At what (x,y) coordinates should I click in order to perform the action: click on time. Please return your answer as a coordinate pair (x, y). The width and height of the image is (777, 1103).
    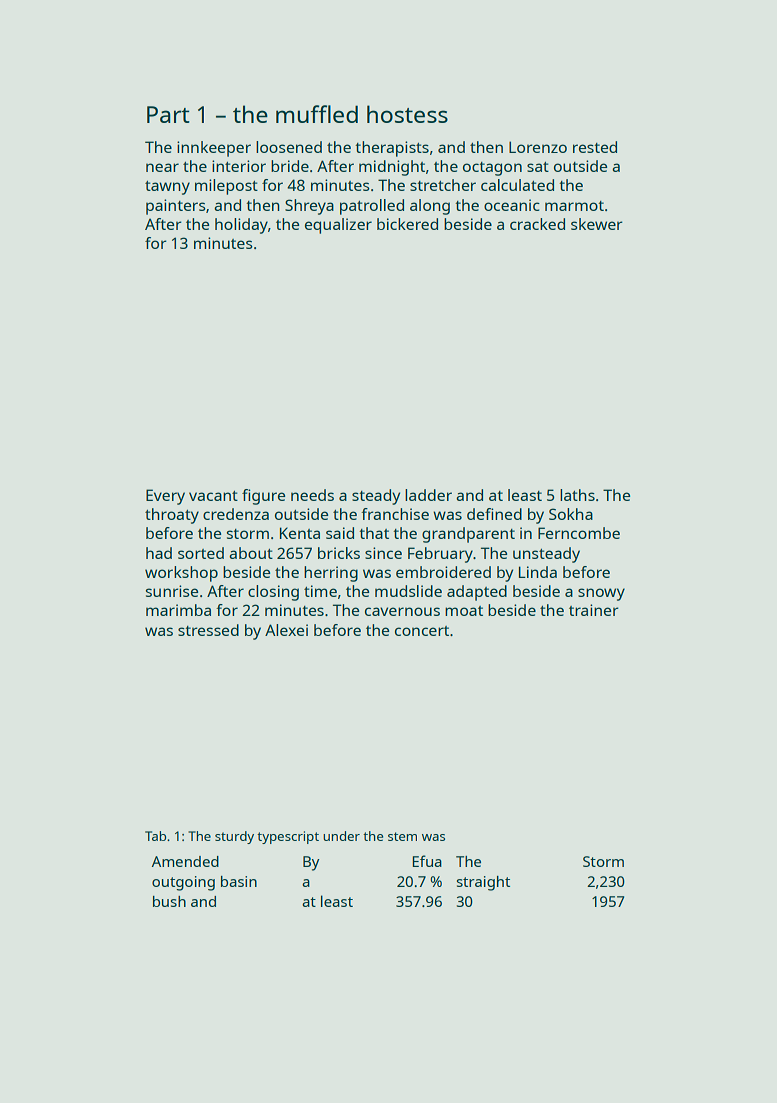
    Looking at the image, I should click on (320, 591).
